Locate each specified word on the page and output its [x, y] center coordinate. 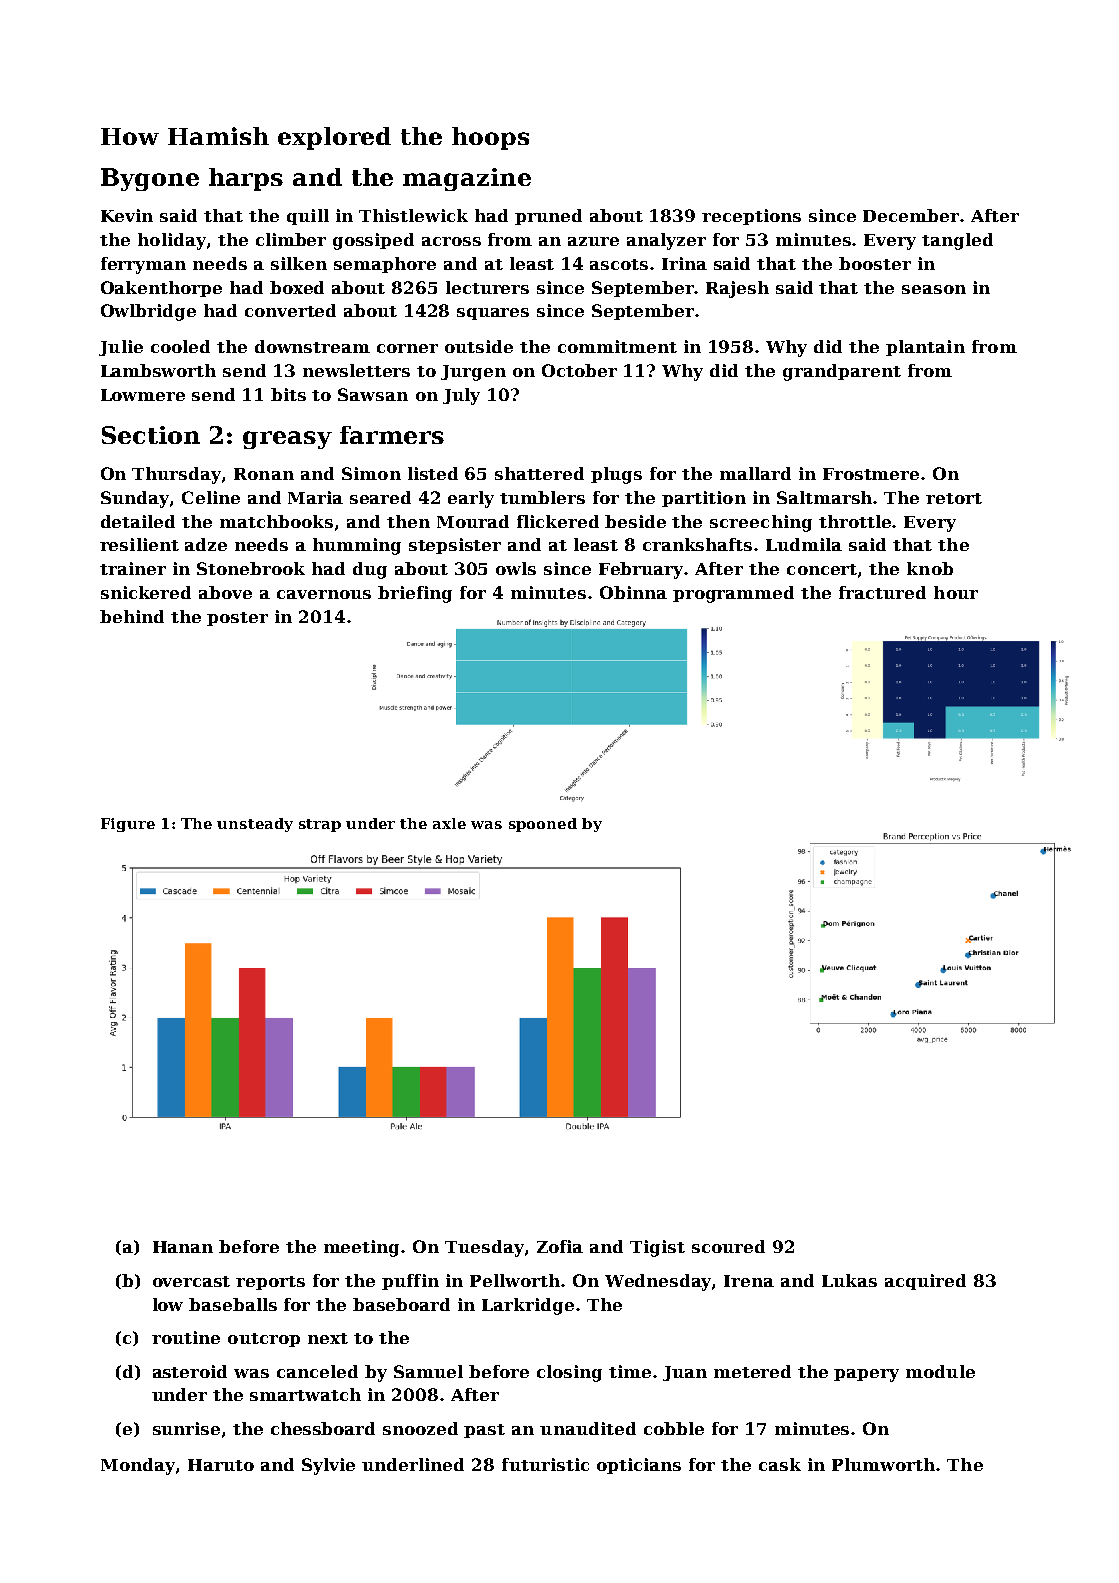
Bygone [150, 179]
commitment [617, 346]
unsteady [255, 825]
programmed [733, 594]
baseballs [233, 1304]
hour [956, 592]
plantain [925, 348]
